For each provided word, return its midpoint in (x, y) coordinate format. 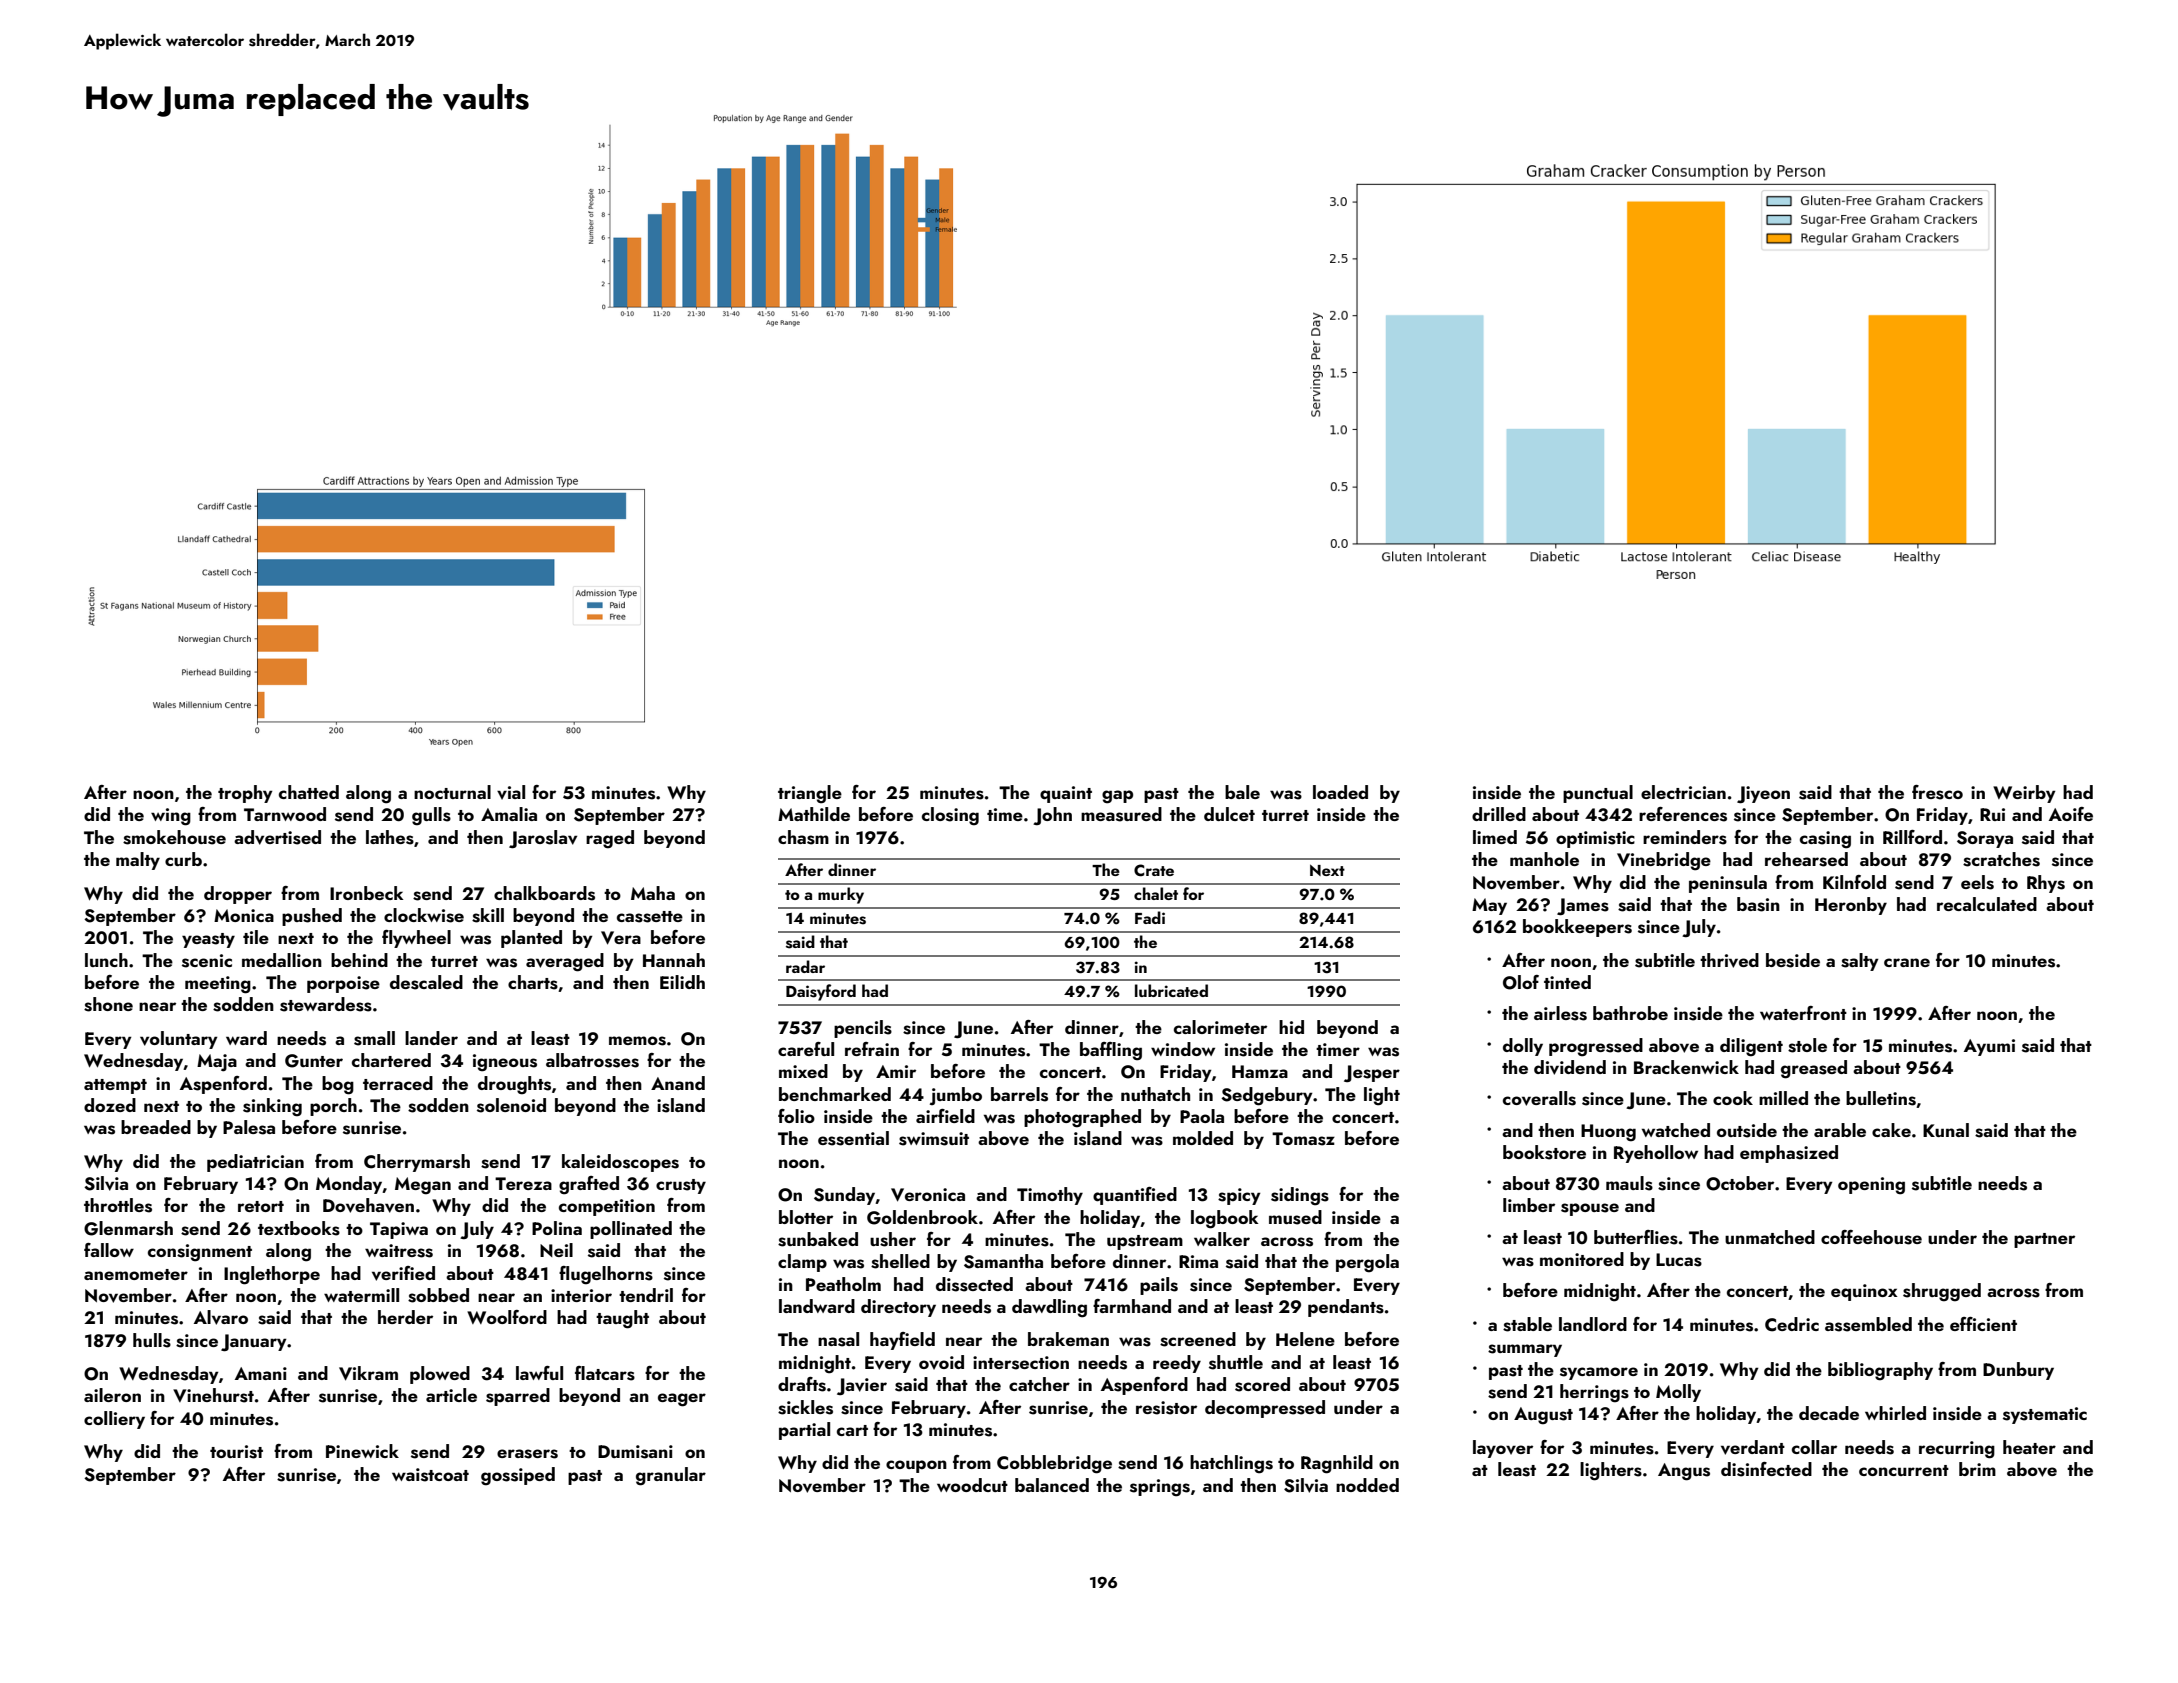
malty (138, 861)
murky (841, 895)
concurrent (1904, 1470)
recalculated (1987, 904)
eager (682, 1400)
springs (1160, 1488)
